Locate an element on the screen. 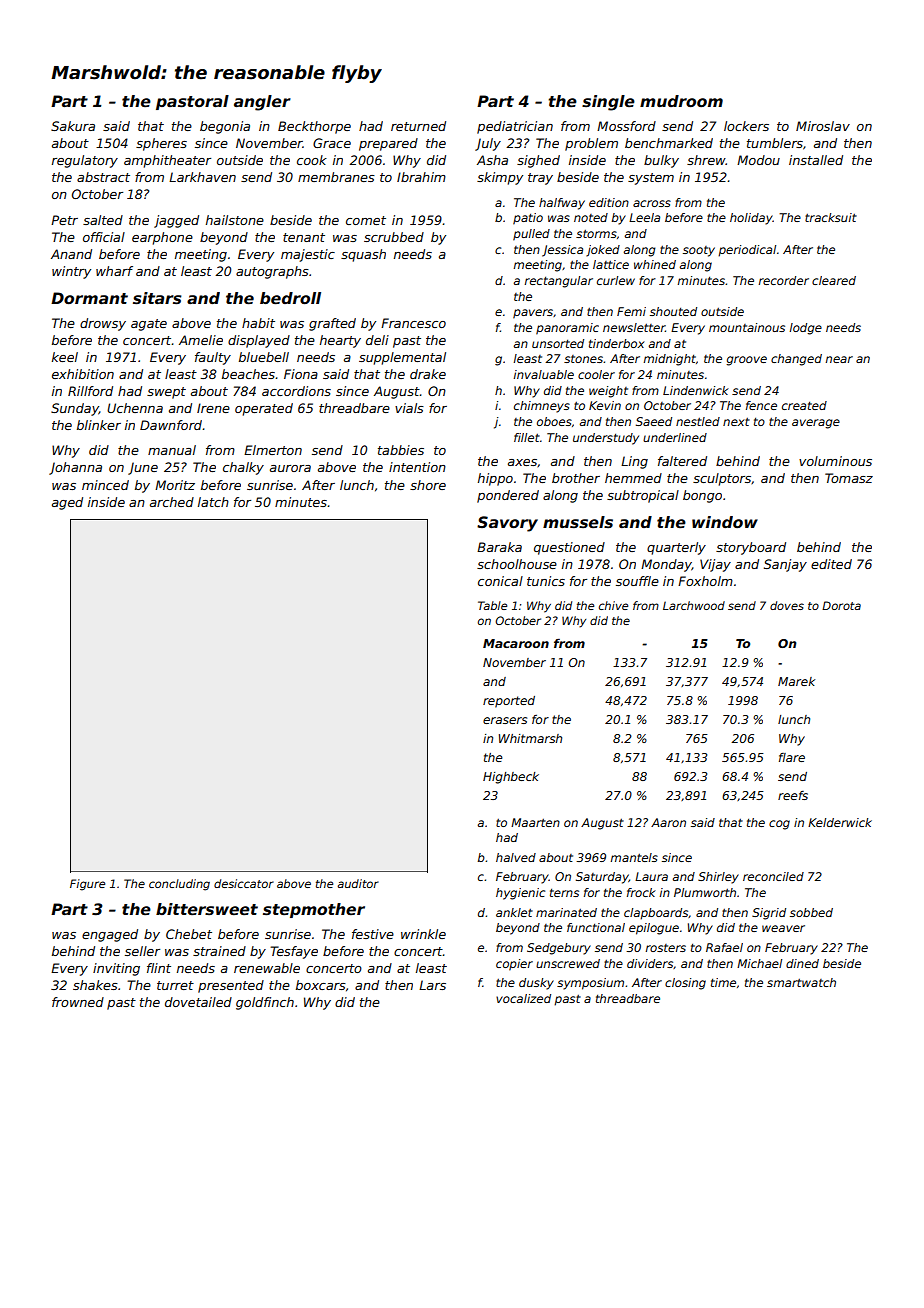  anklet is located at coordinates (514, 912).
